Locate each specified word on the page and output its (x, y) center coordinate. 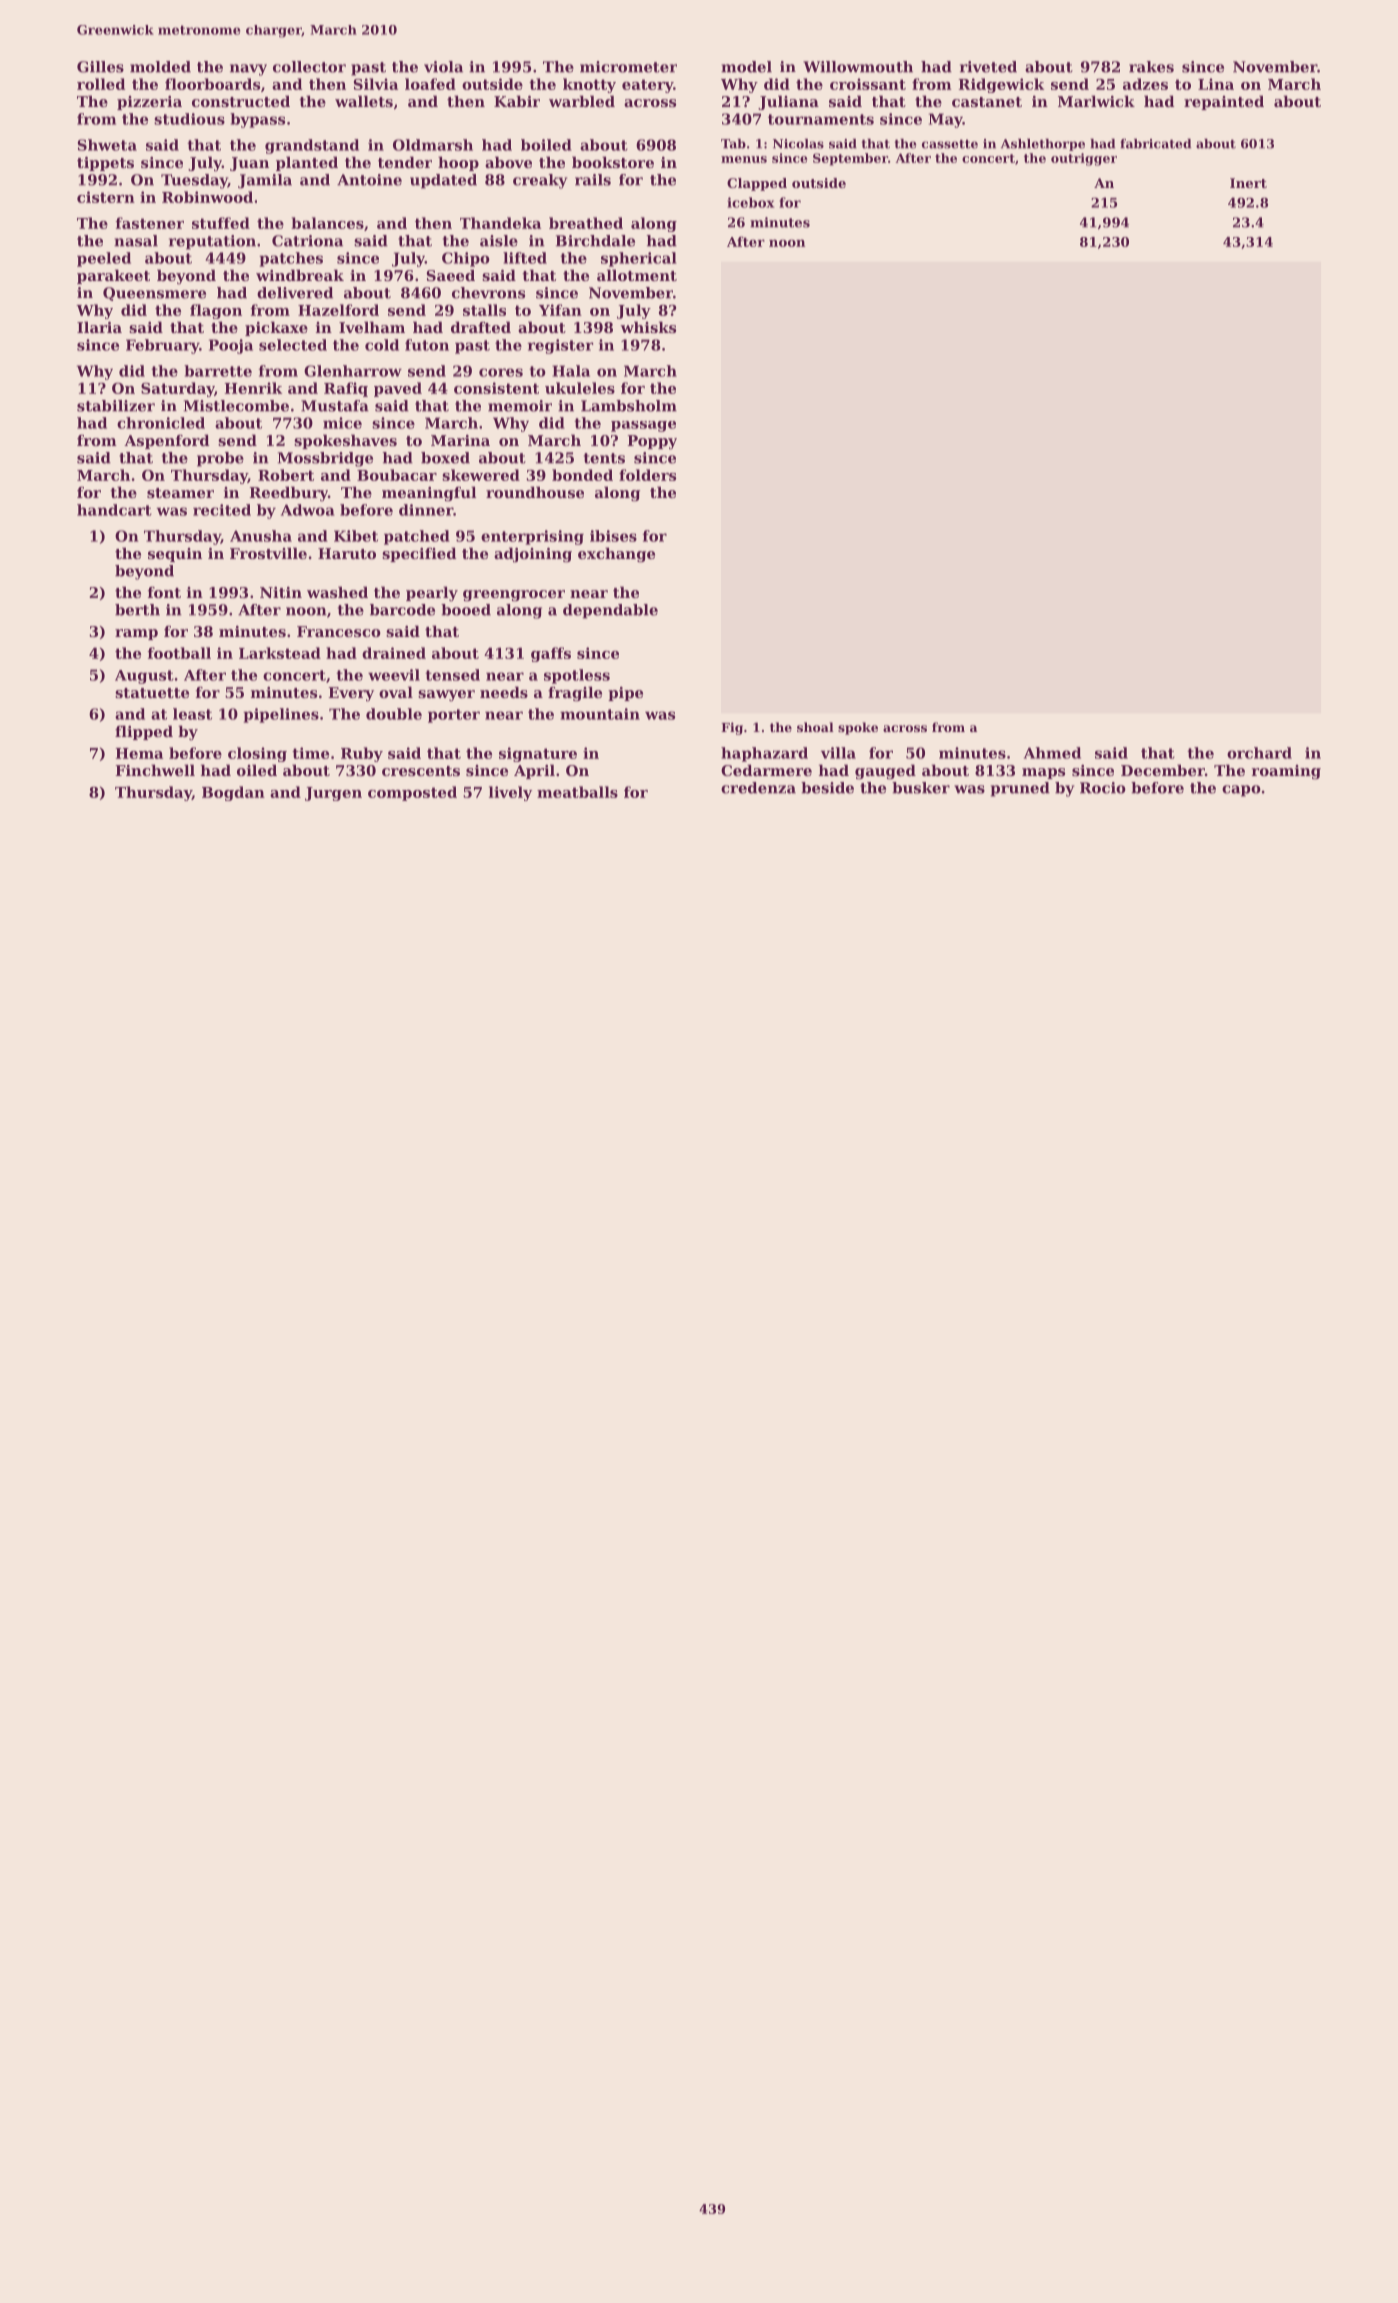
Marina (460, 440)
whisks (648, 327)
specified (419, 554)
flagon (216, 311)
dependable (610, 611)
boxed (445, 458)
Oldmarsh (433, 145)
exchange (616, 555)
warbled (582, 101)
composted (412, 793)
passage (643, 426)
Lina (1216, 84)
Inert (1248, 183)
